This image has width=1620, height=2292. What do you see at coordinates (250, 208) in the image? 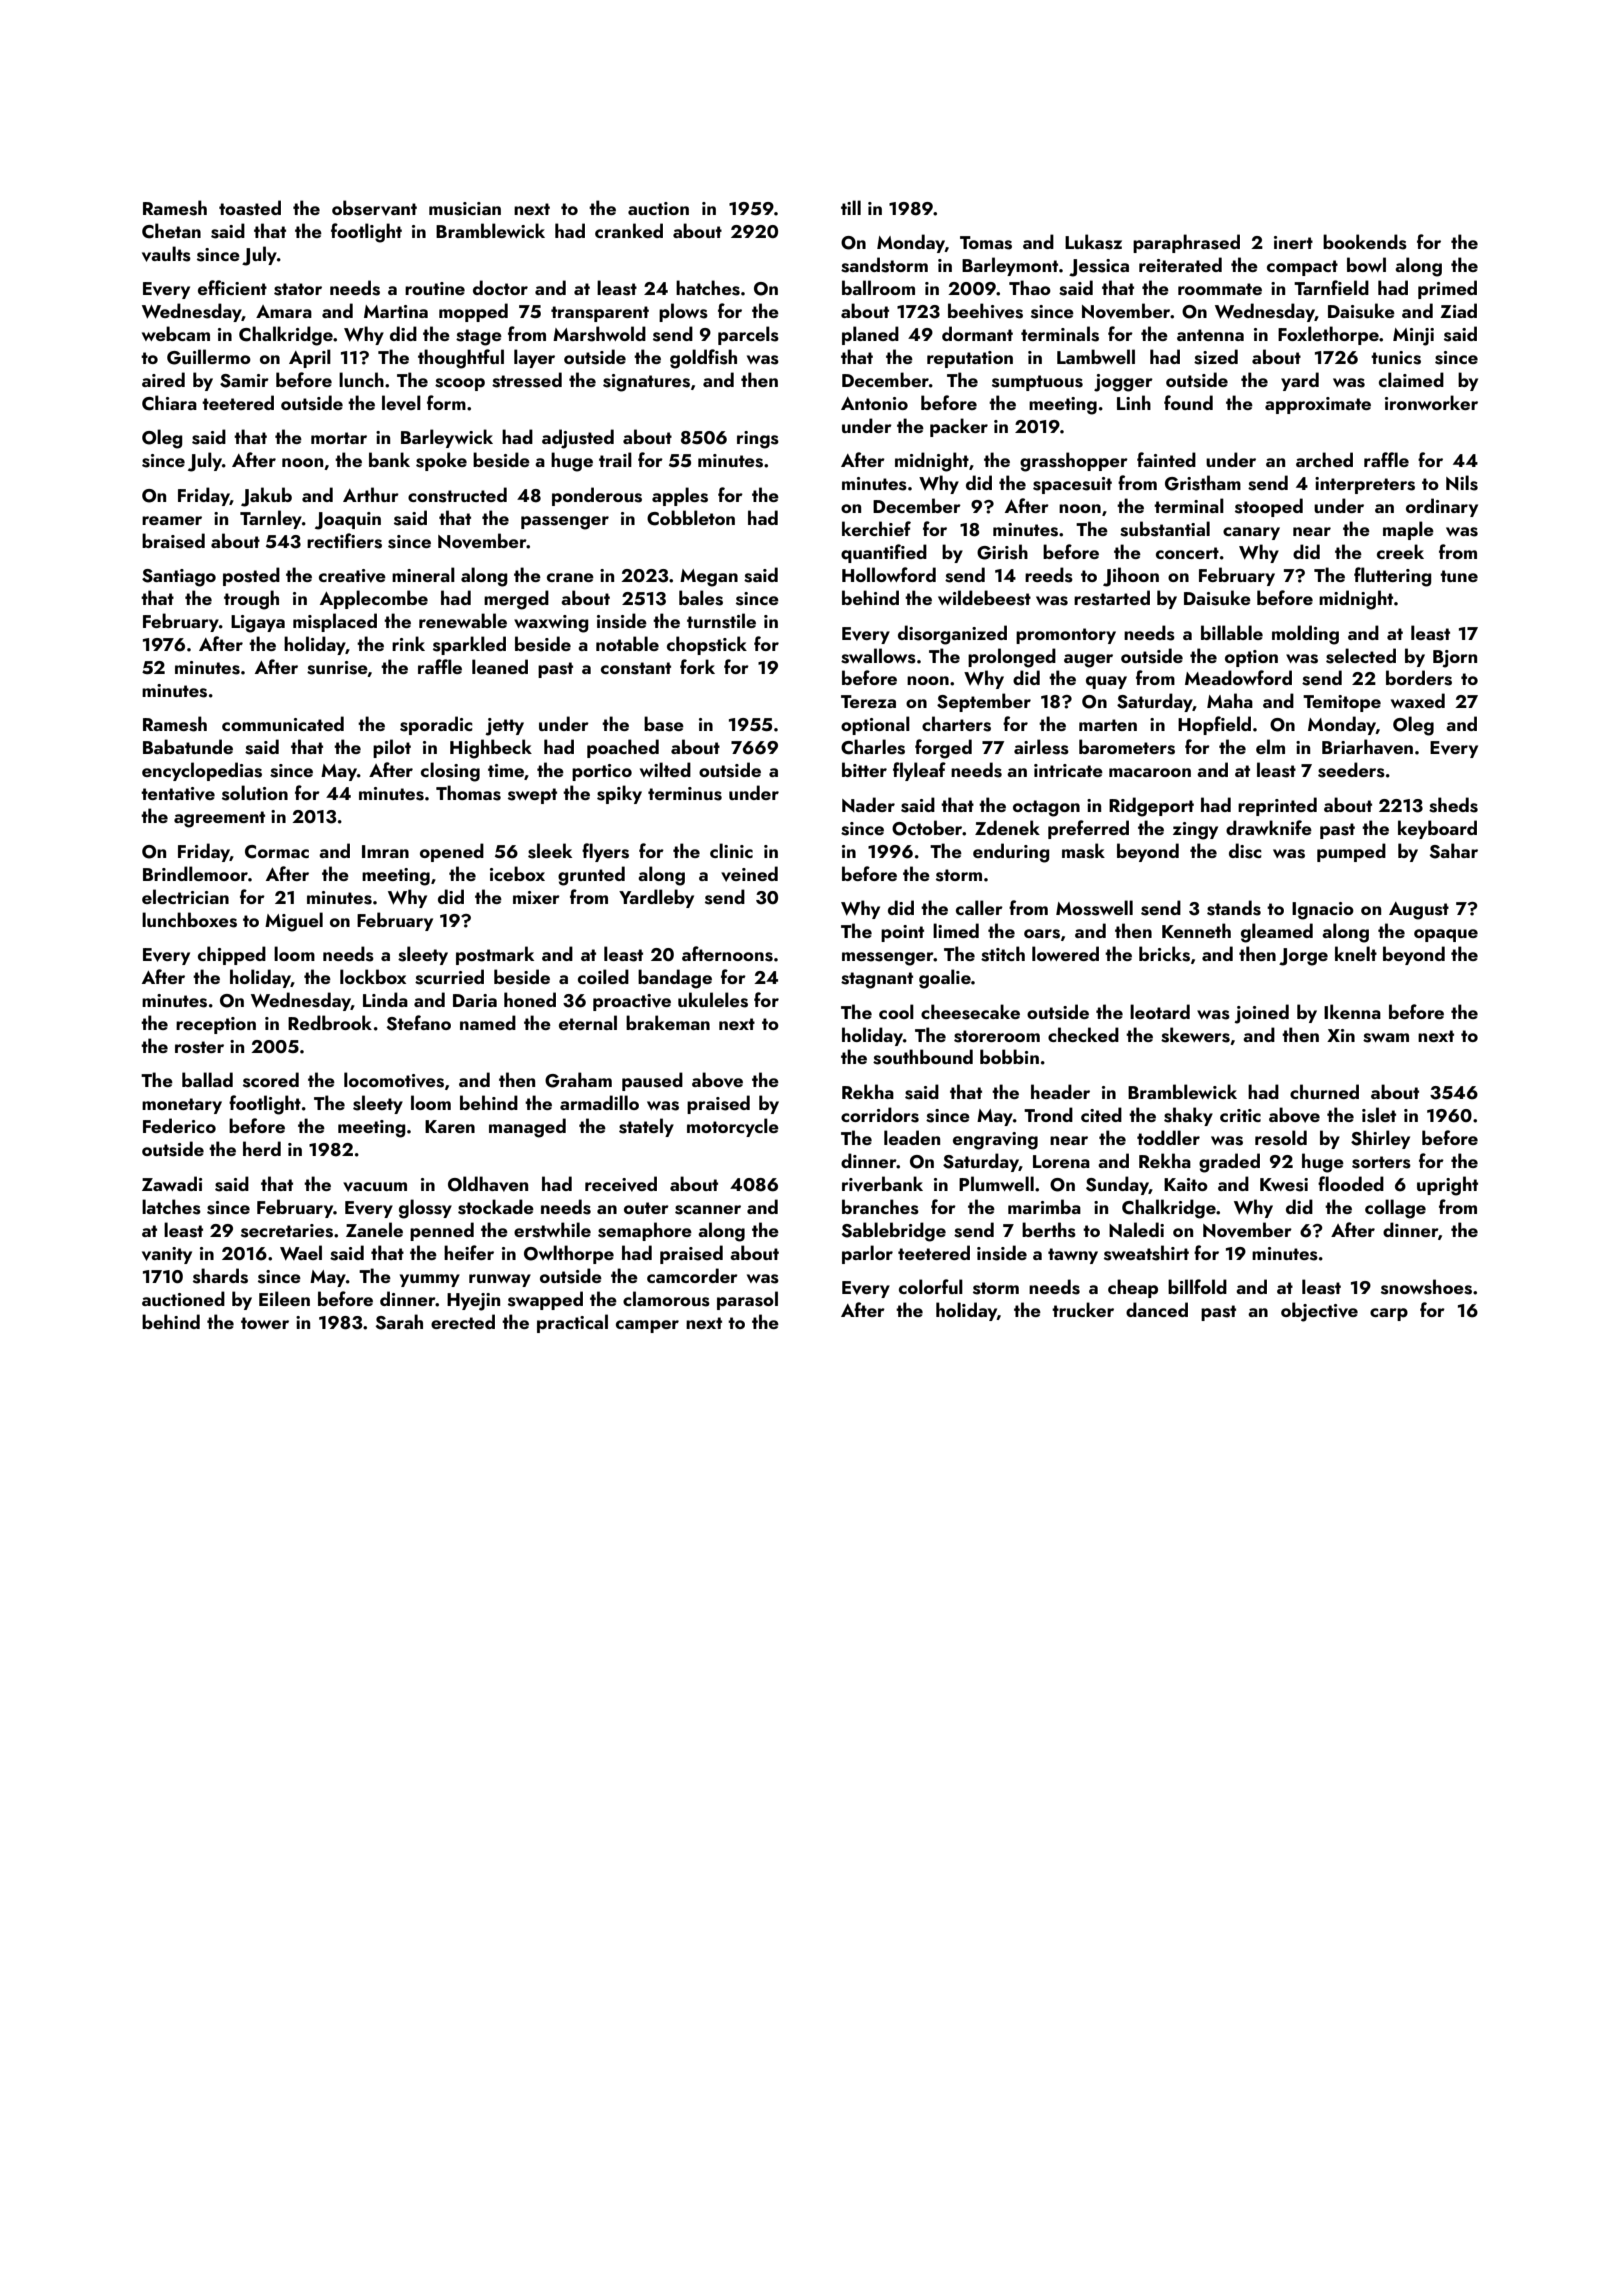
I see `toasted` at bounding box center [250, 208].
